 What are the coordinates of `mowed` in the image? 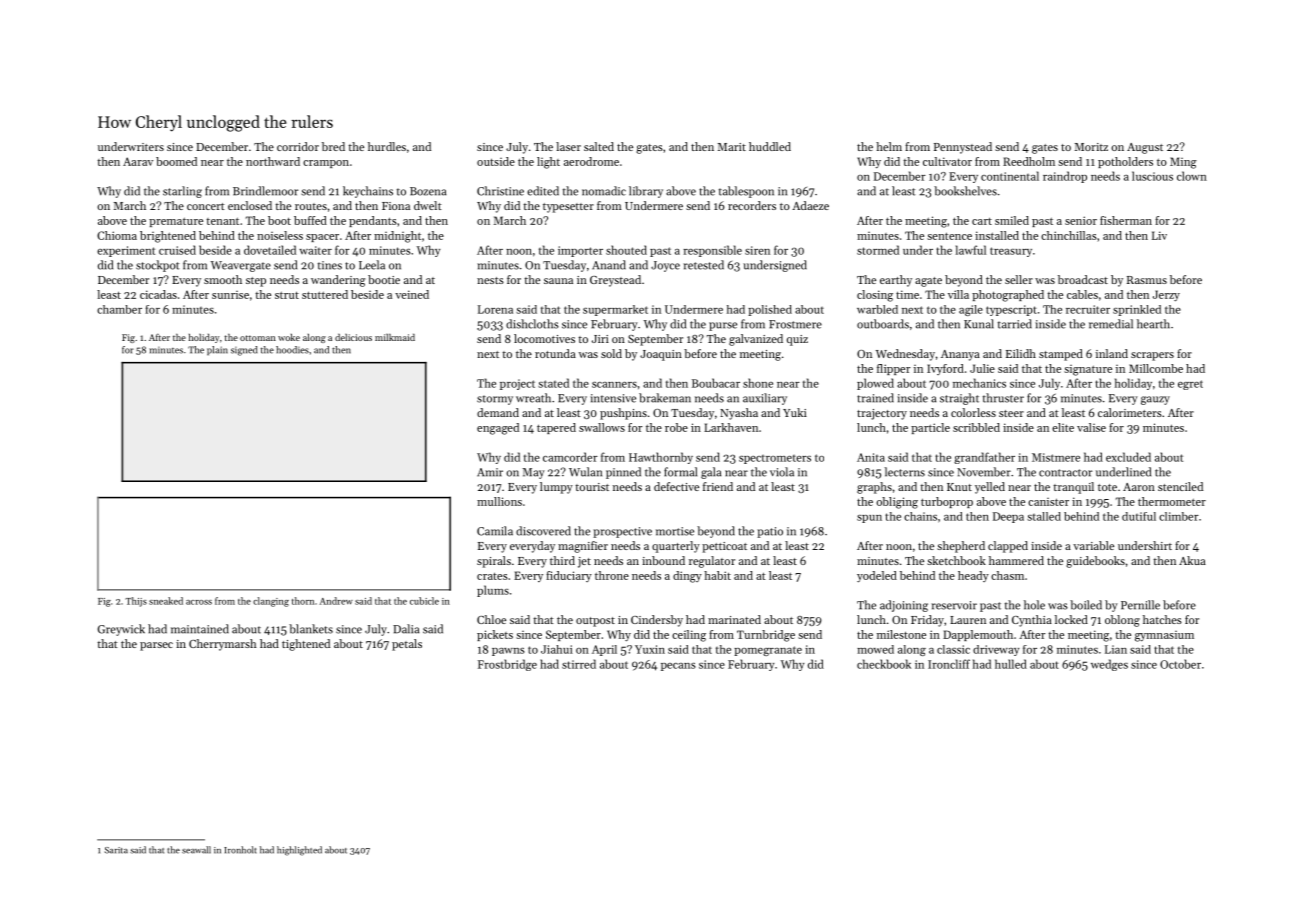 It's located at (875, 649).
